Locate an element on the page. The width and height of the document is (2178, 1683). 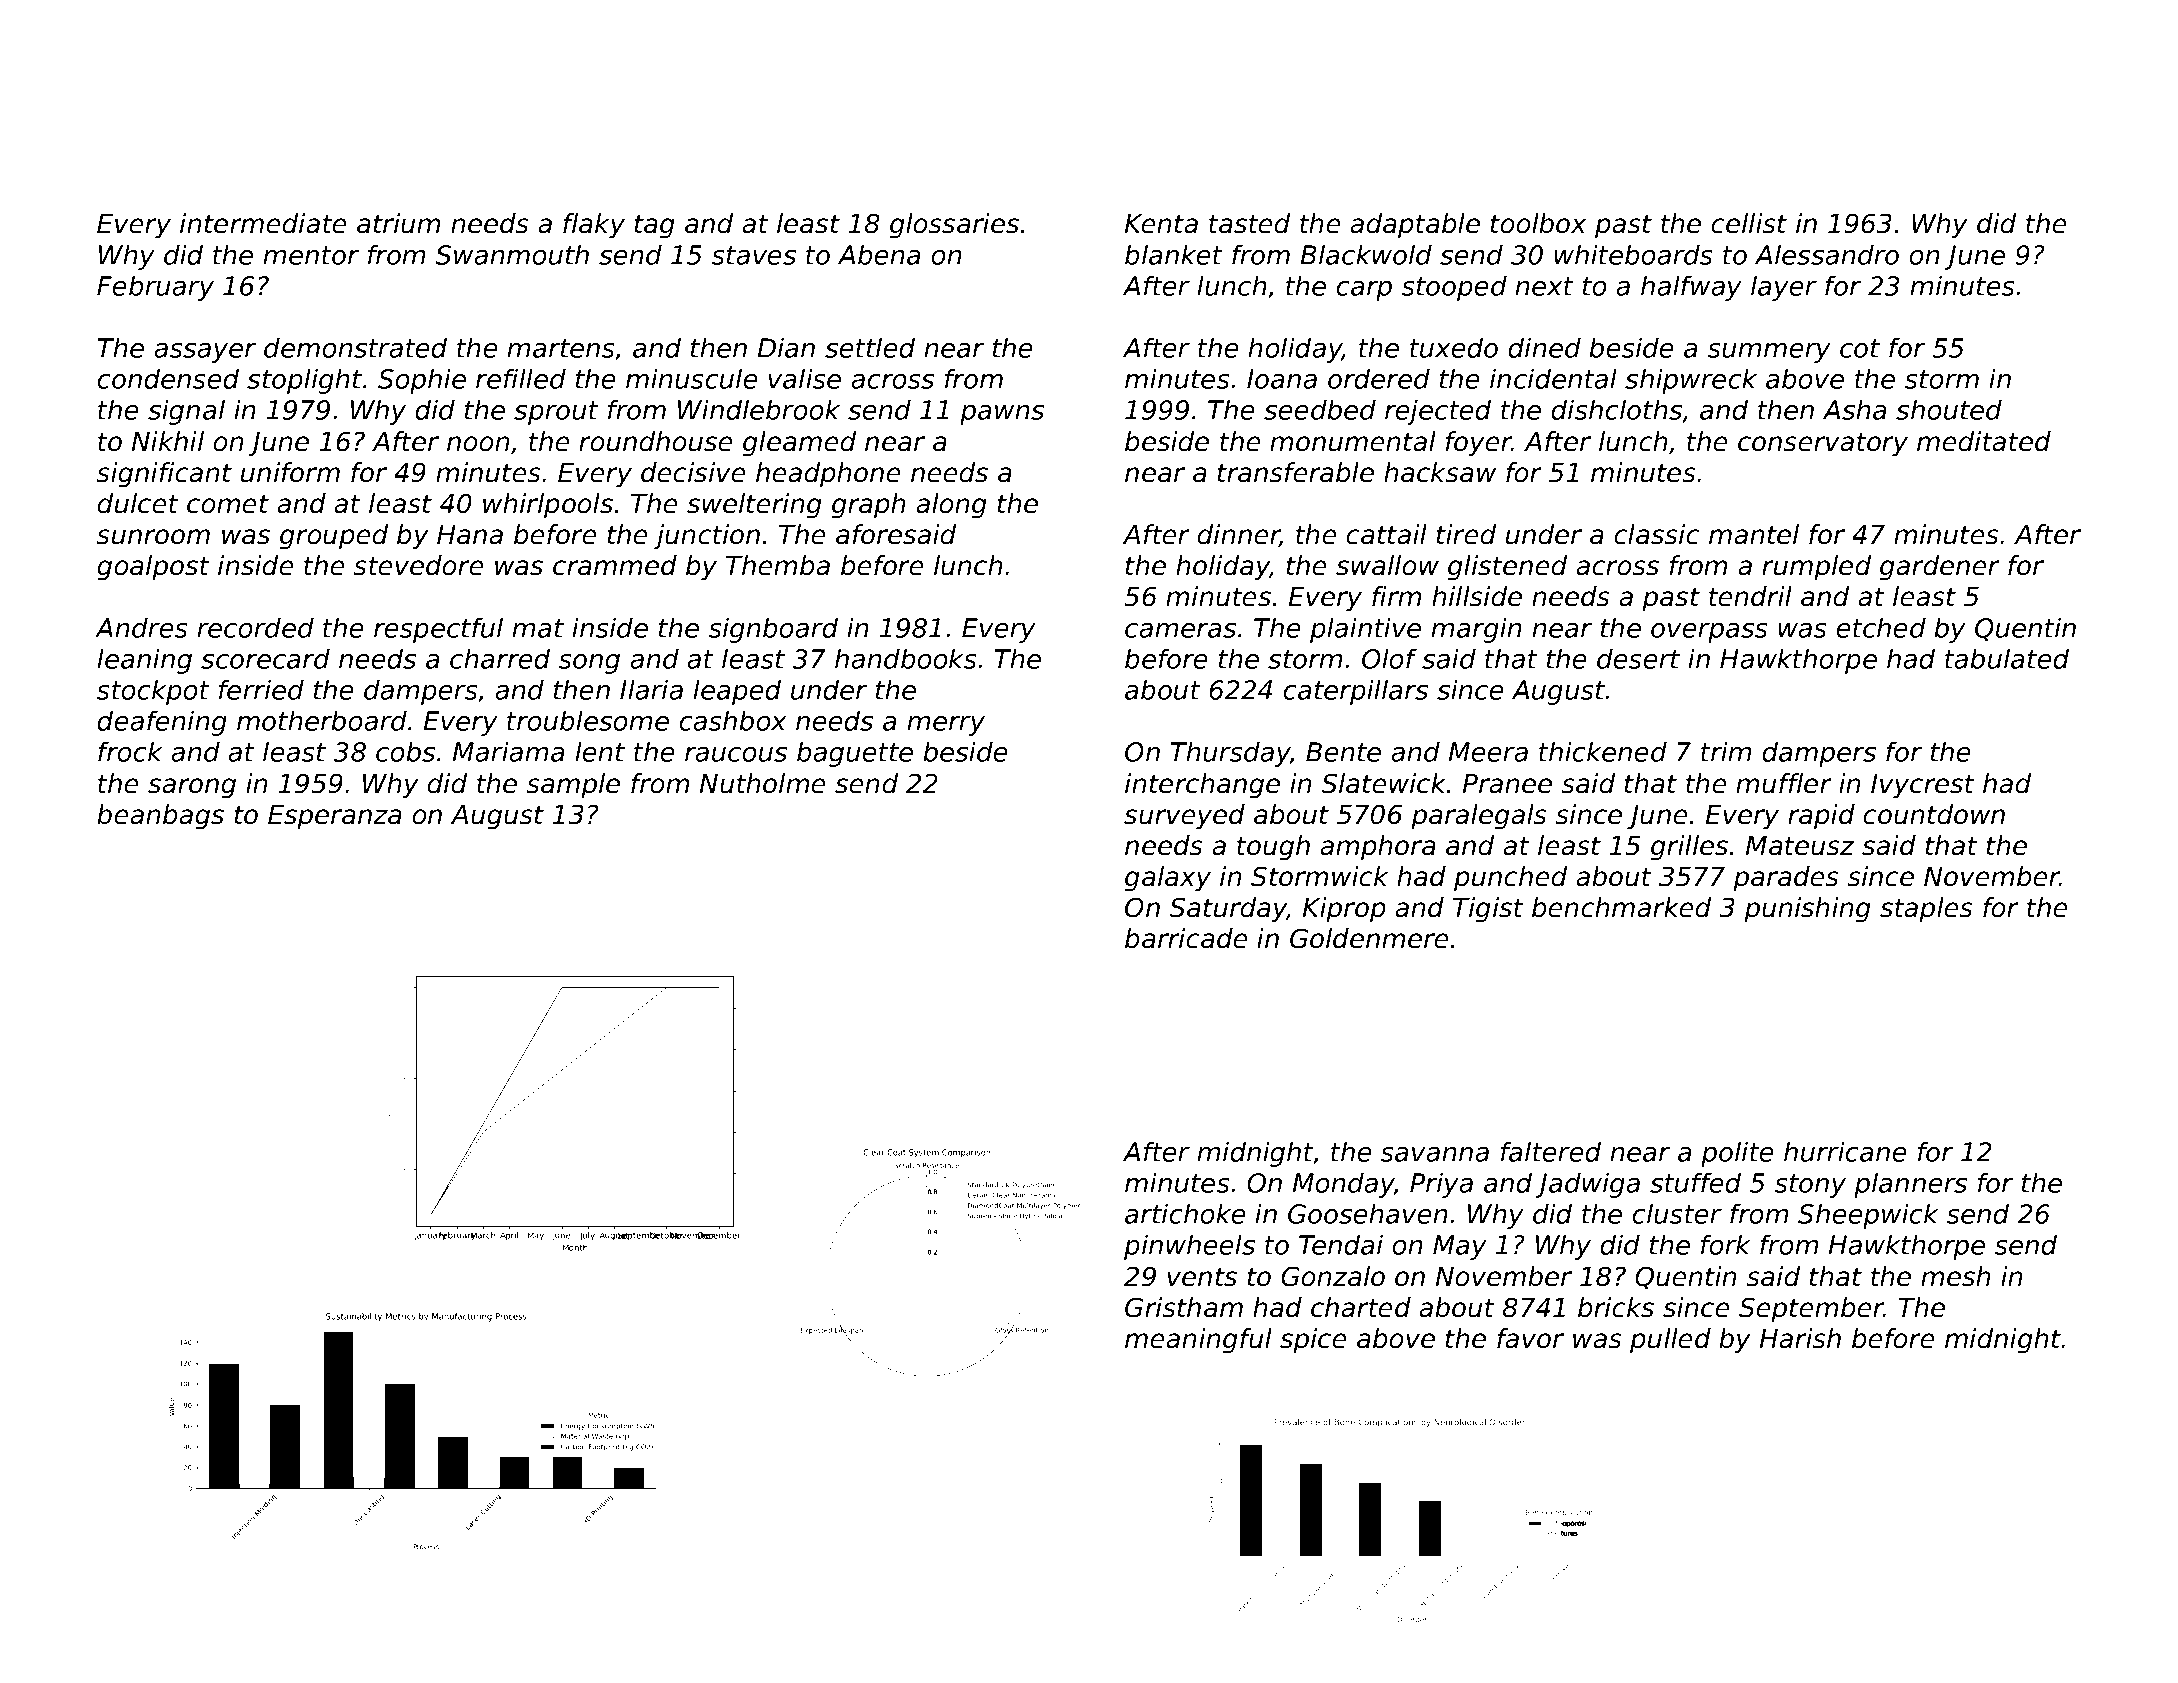
Esperanza is located at coordinates (335, 817).
